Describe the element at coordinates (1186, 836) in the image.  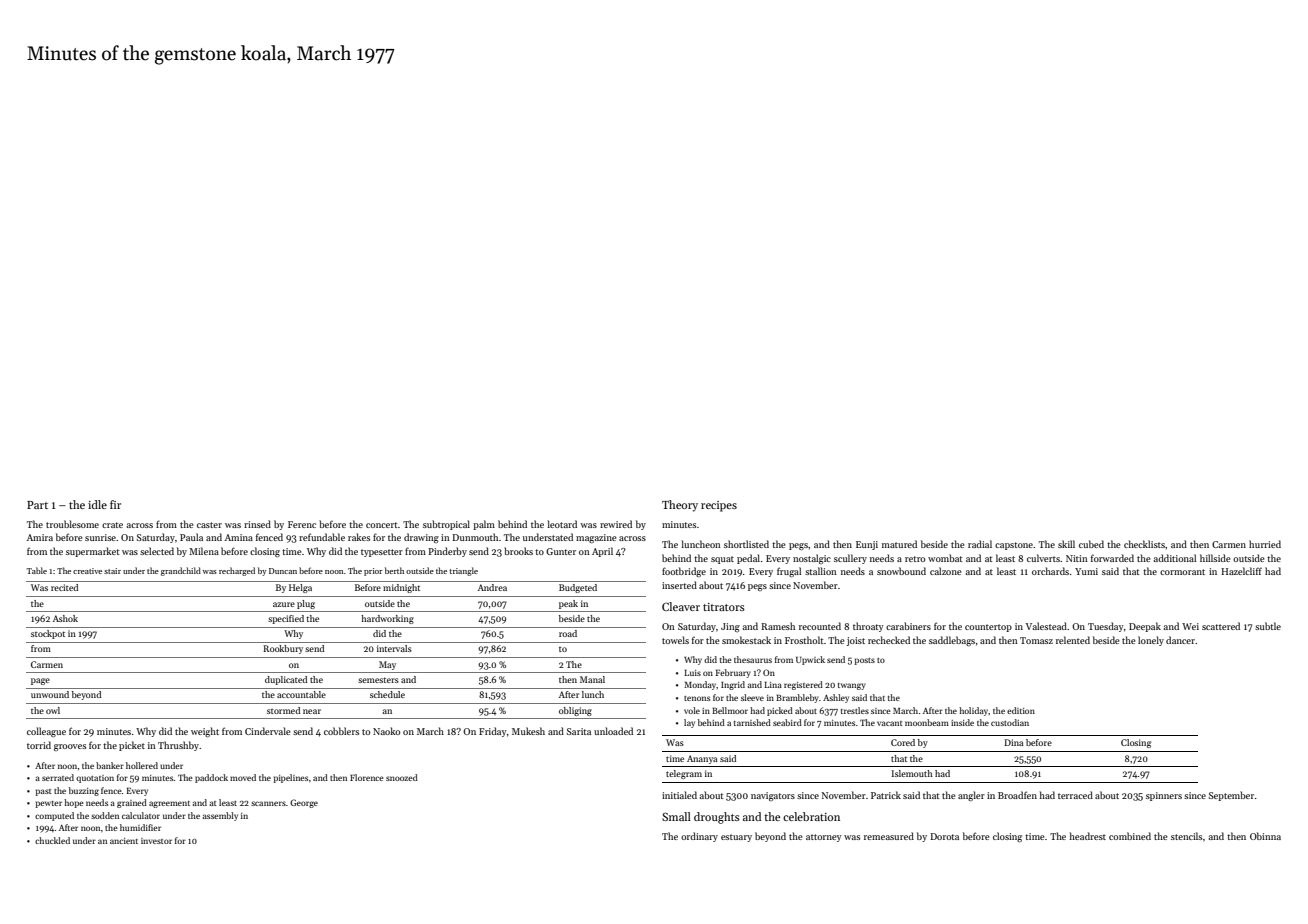
I see `stencils` at that location.
